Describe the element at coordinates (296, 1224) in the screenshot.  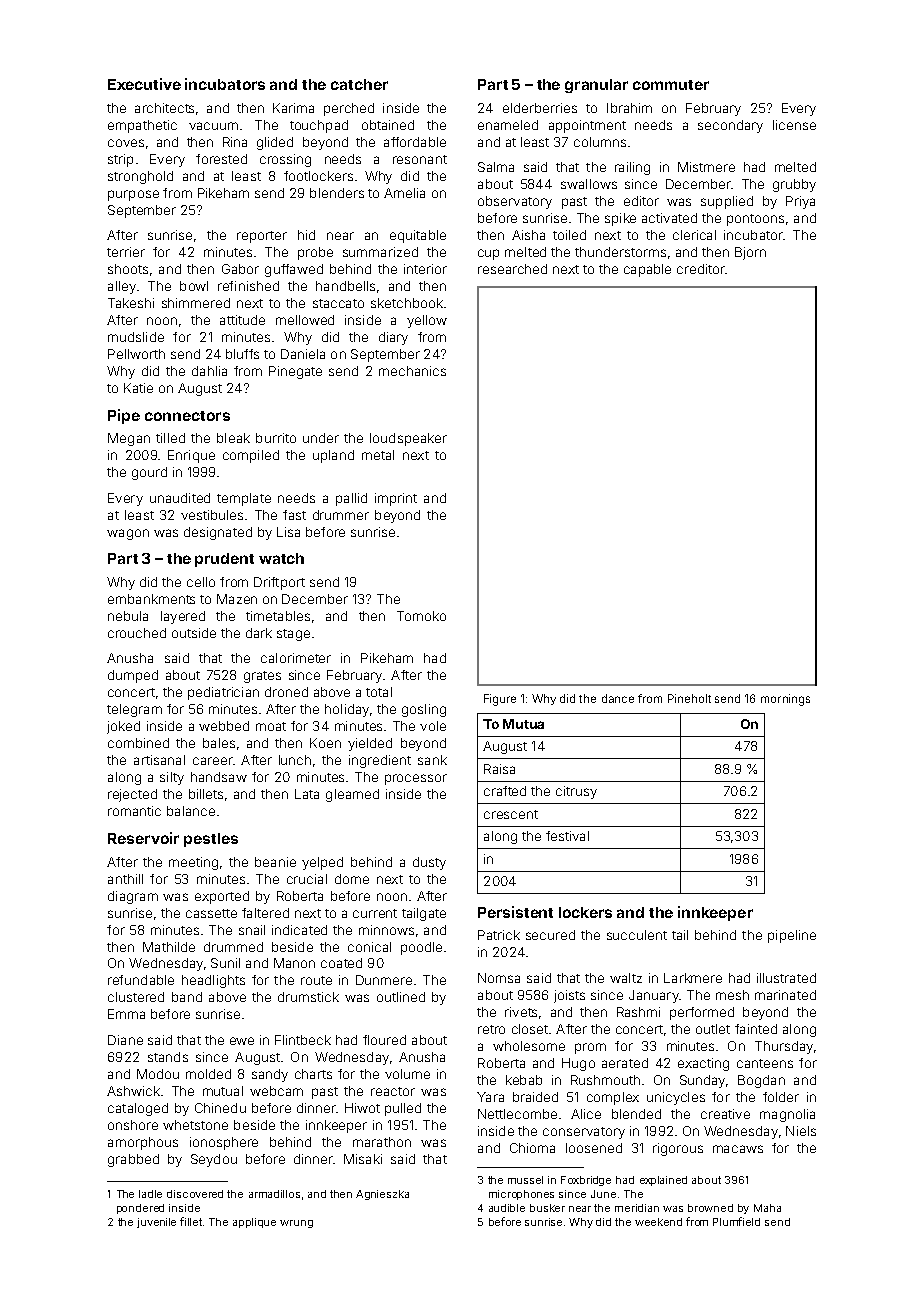
I see `wrung` at that location.
